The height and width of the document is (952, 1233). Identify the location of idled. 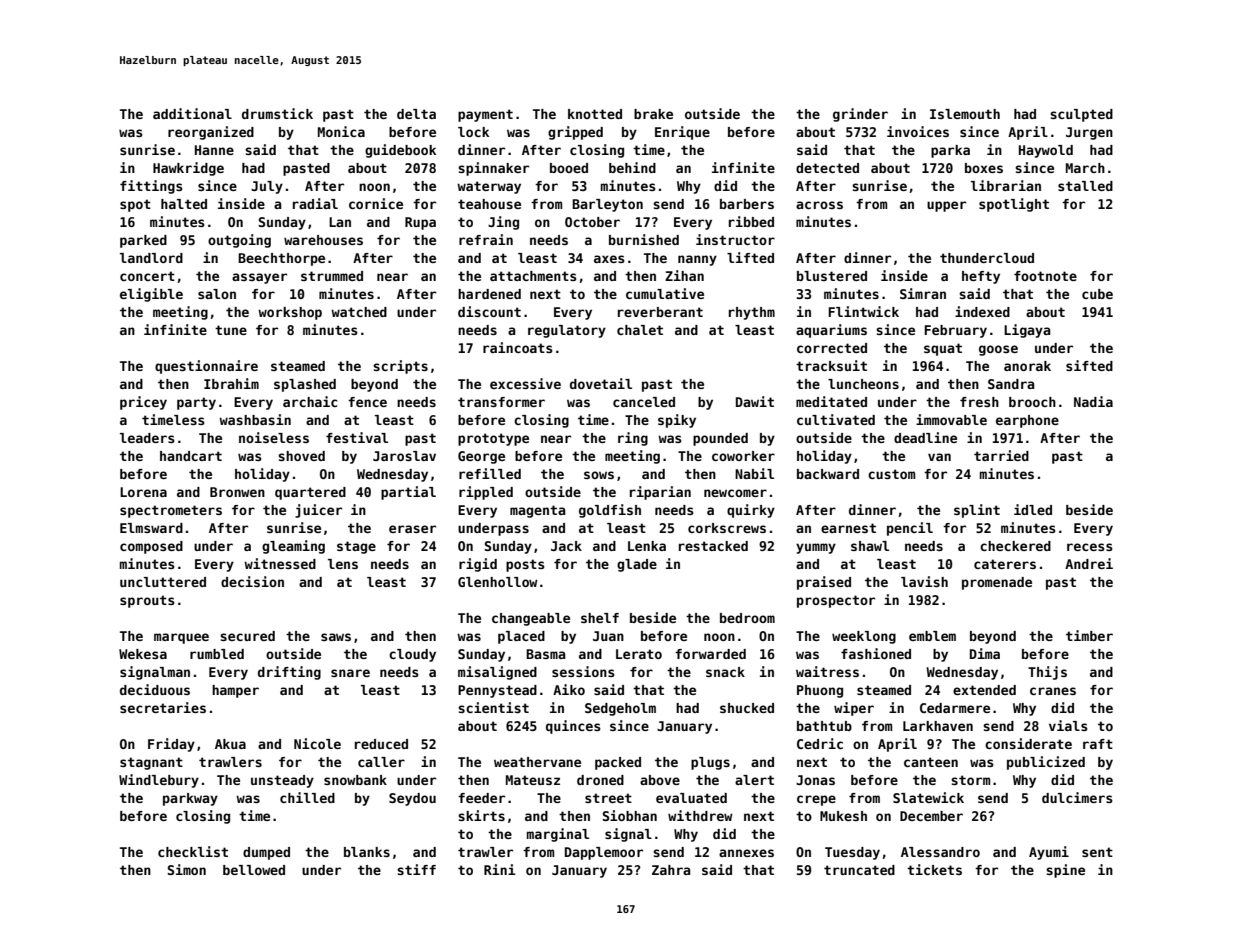
(1033, 509).
